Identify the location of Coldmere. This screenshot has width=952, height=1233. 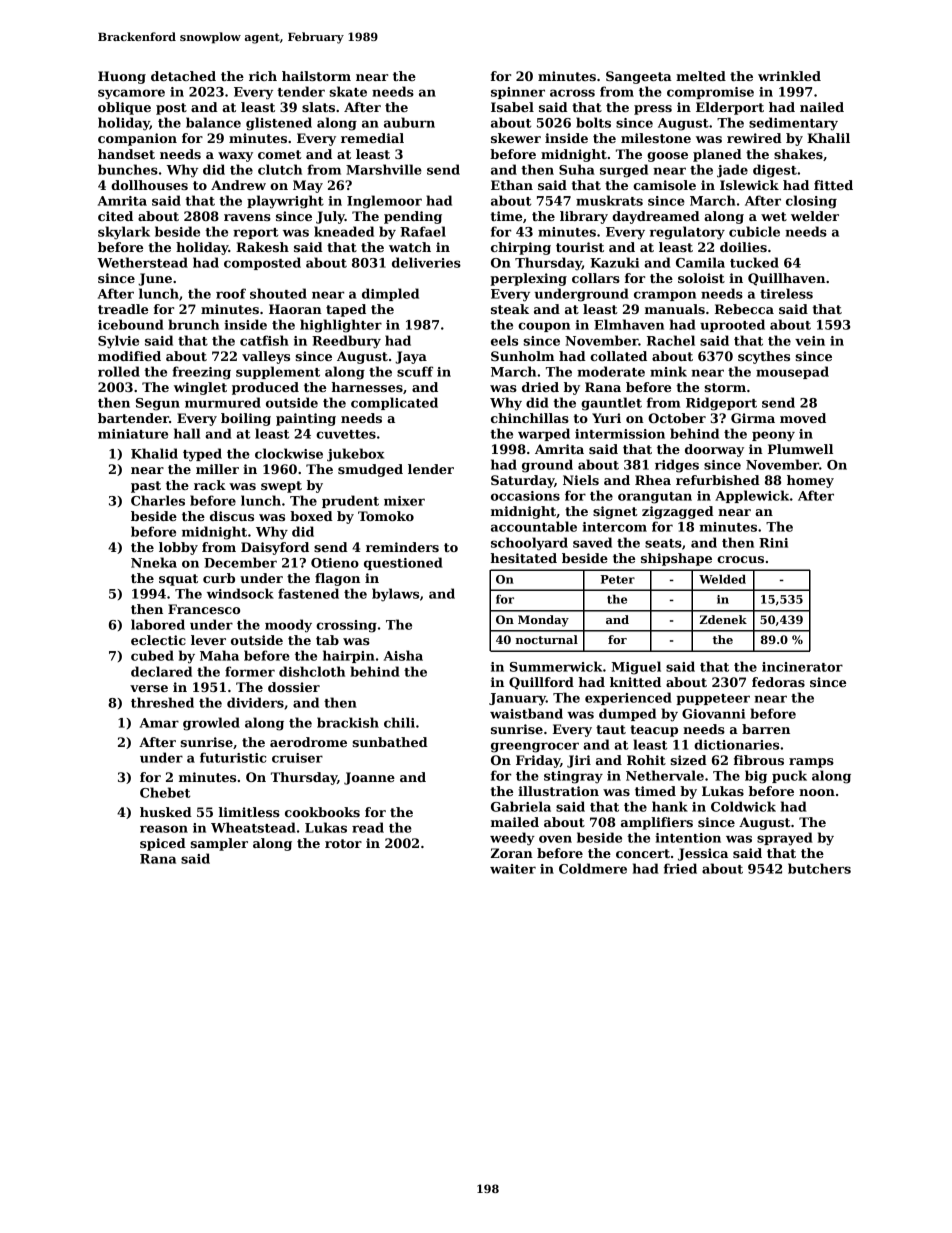
(593, 868).
